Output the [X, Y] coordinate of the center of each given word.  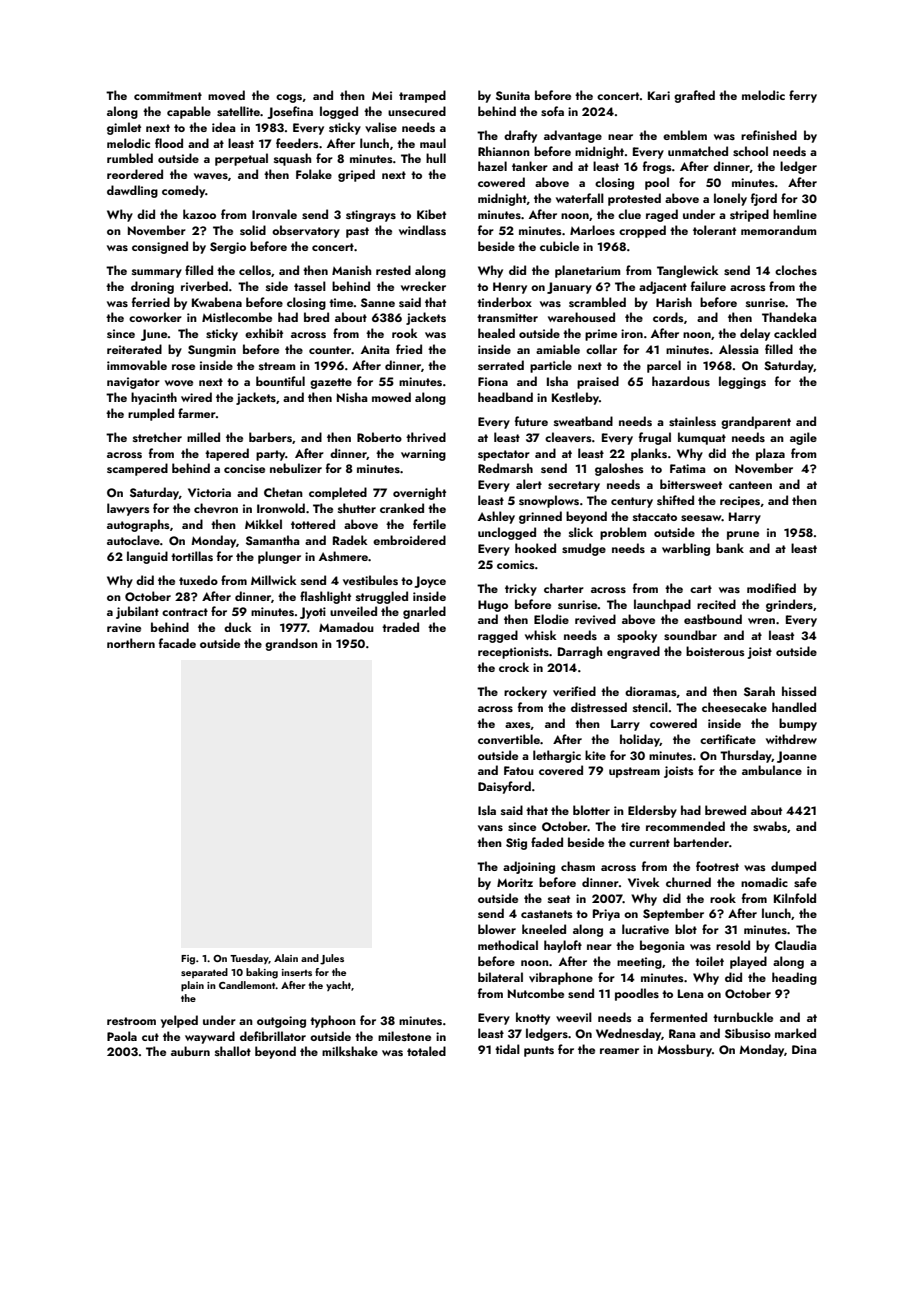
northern [131, 643]
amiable [558, 349]
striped [749, 215]
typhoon [333, 1021]
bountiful [280, 381]
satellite [238, 111]
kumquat [702, 438]
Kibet [431, 214]
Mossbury [684, 1050]
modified [771, 588]
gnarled [424, 612]
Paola [122, 1036]
